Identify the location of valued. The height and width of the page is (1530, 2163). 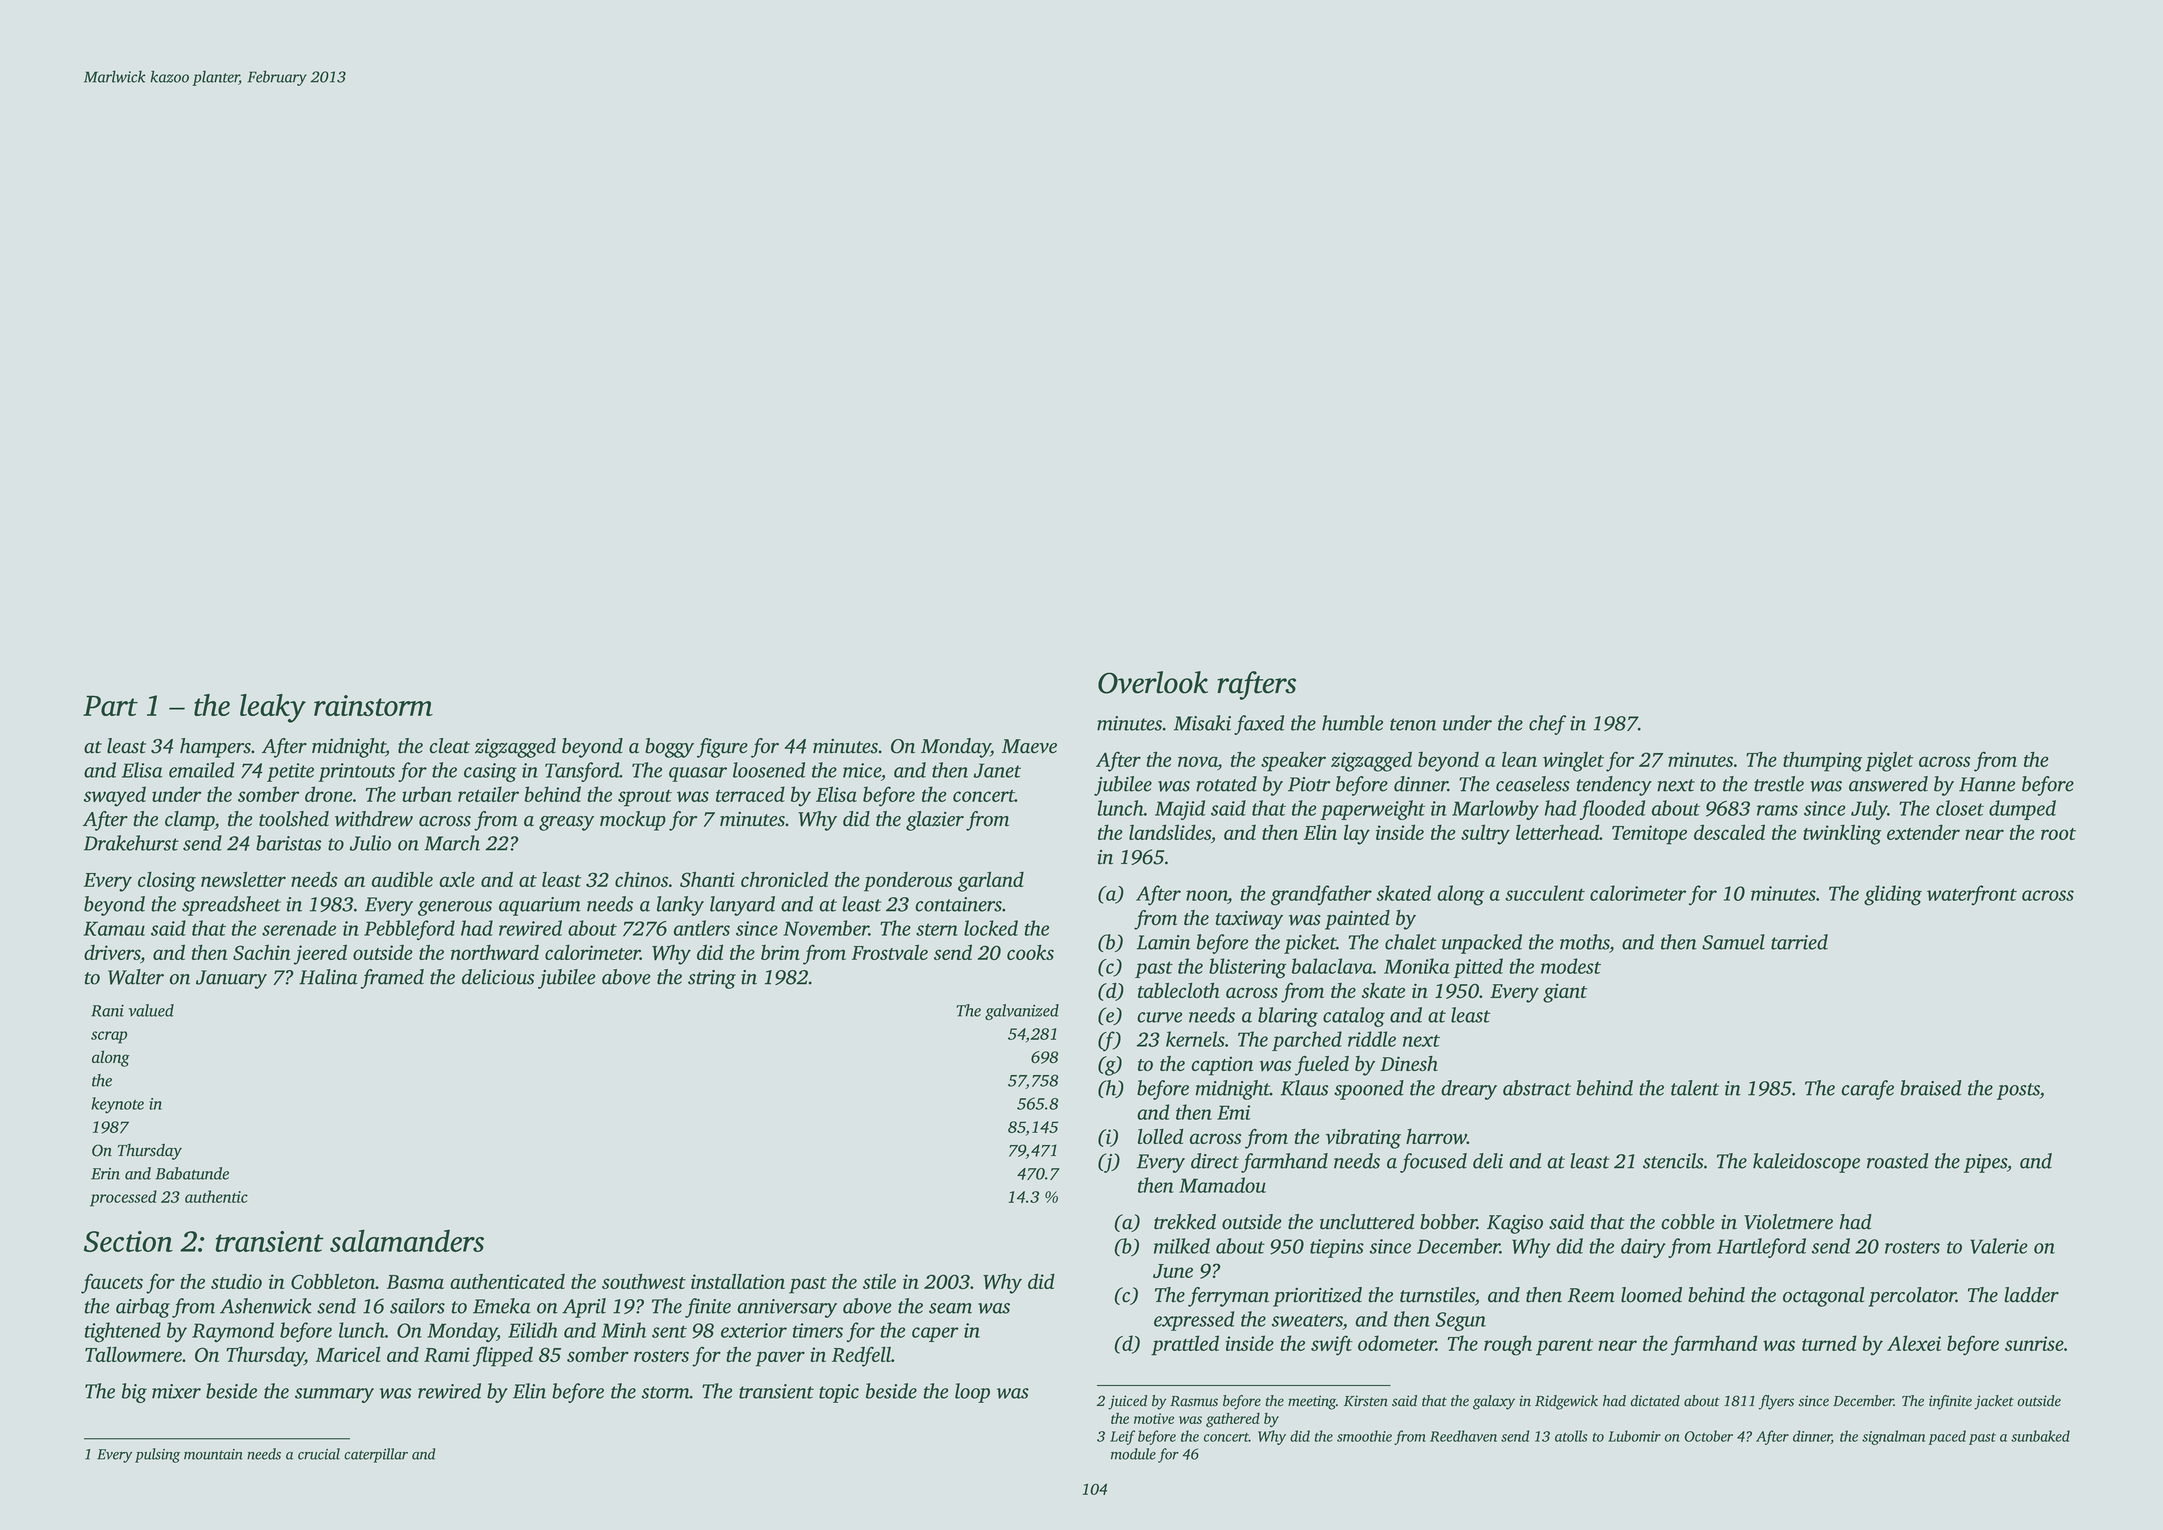
(151, 1010).
